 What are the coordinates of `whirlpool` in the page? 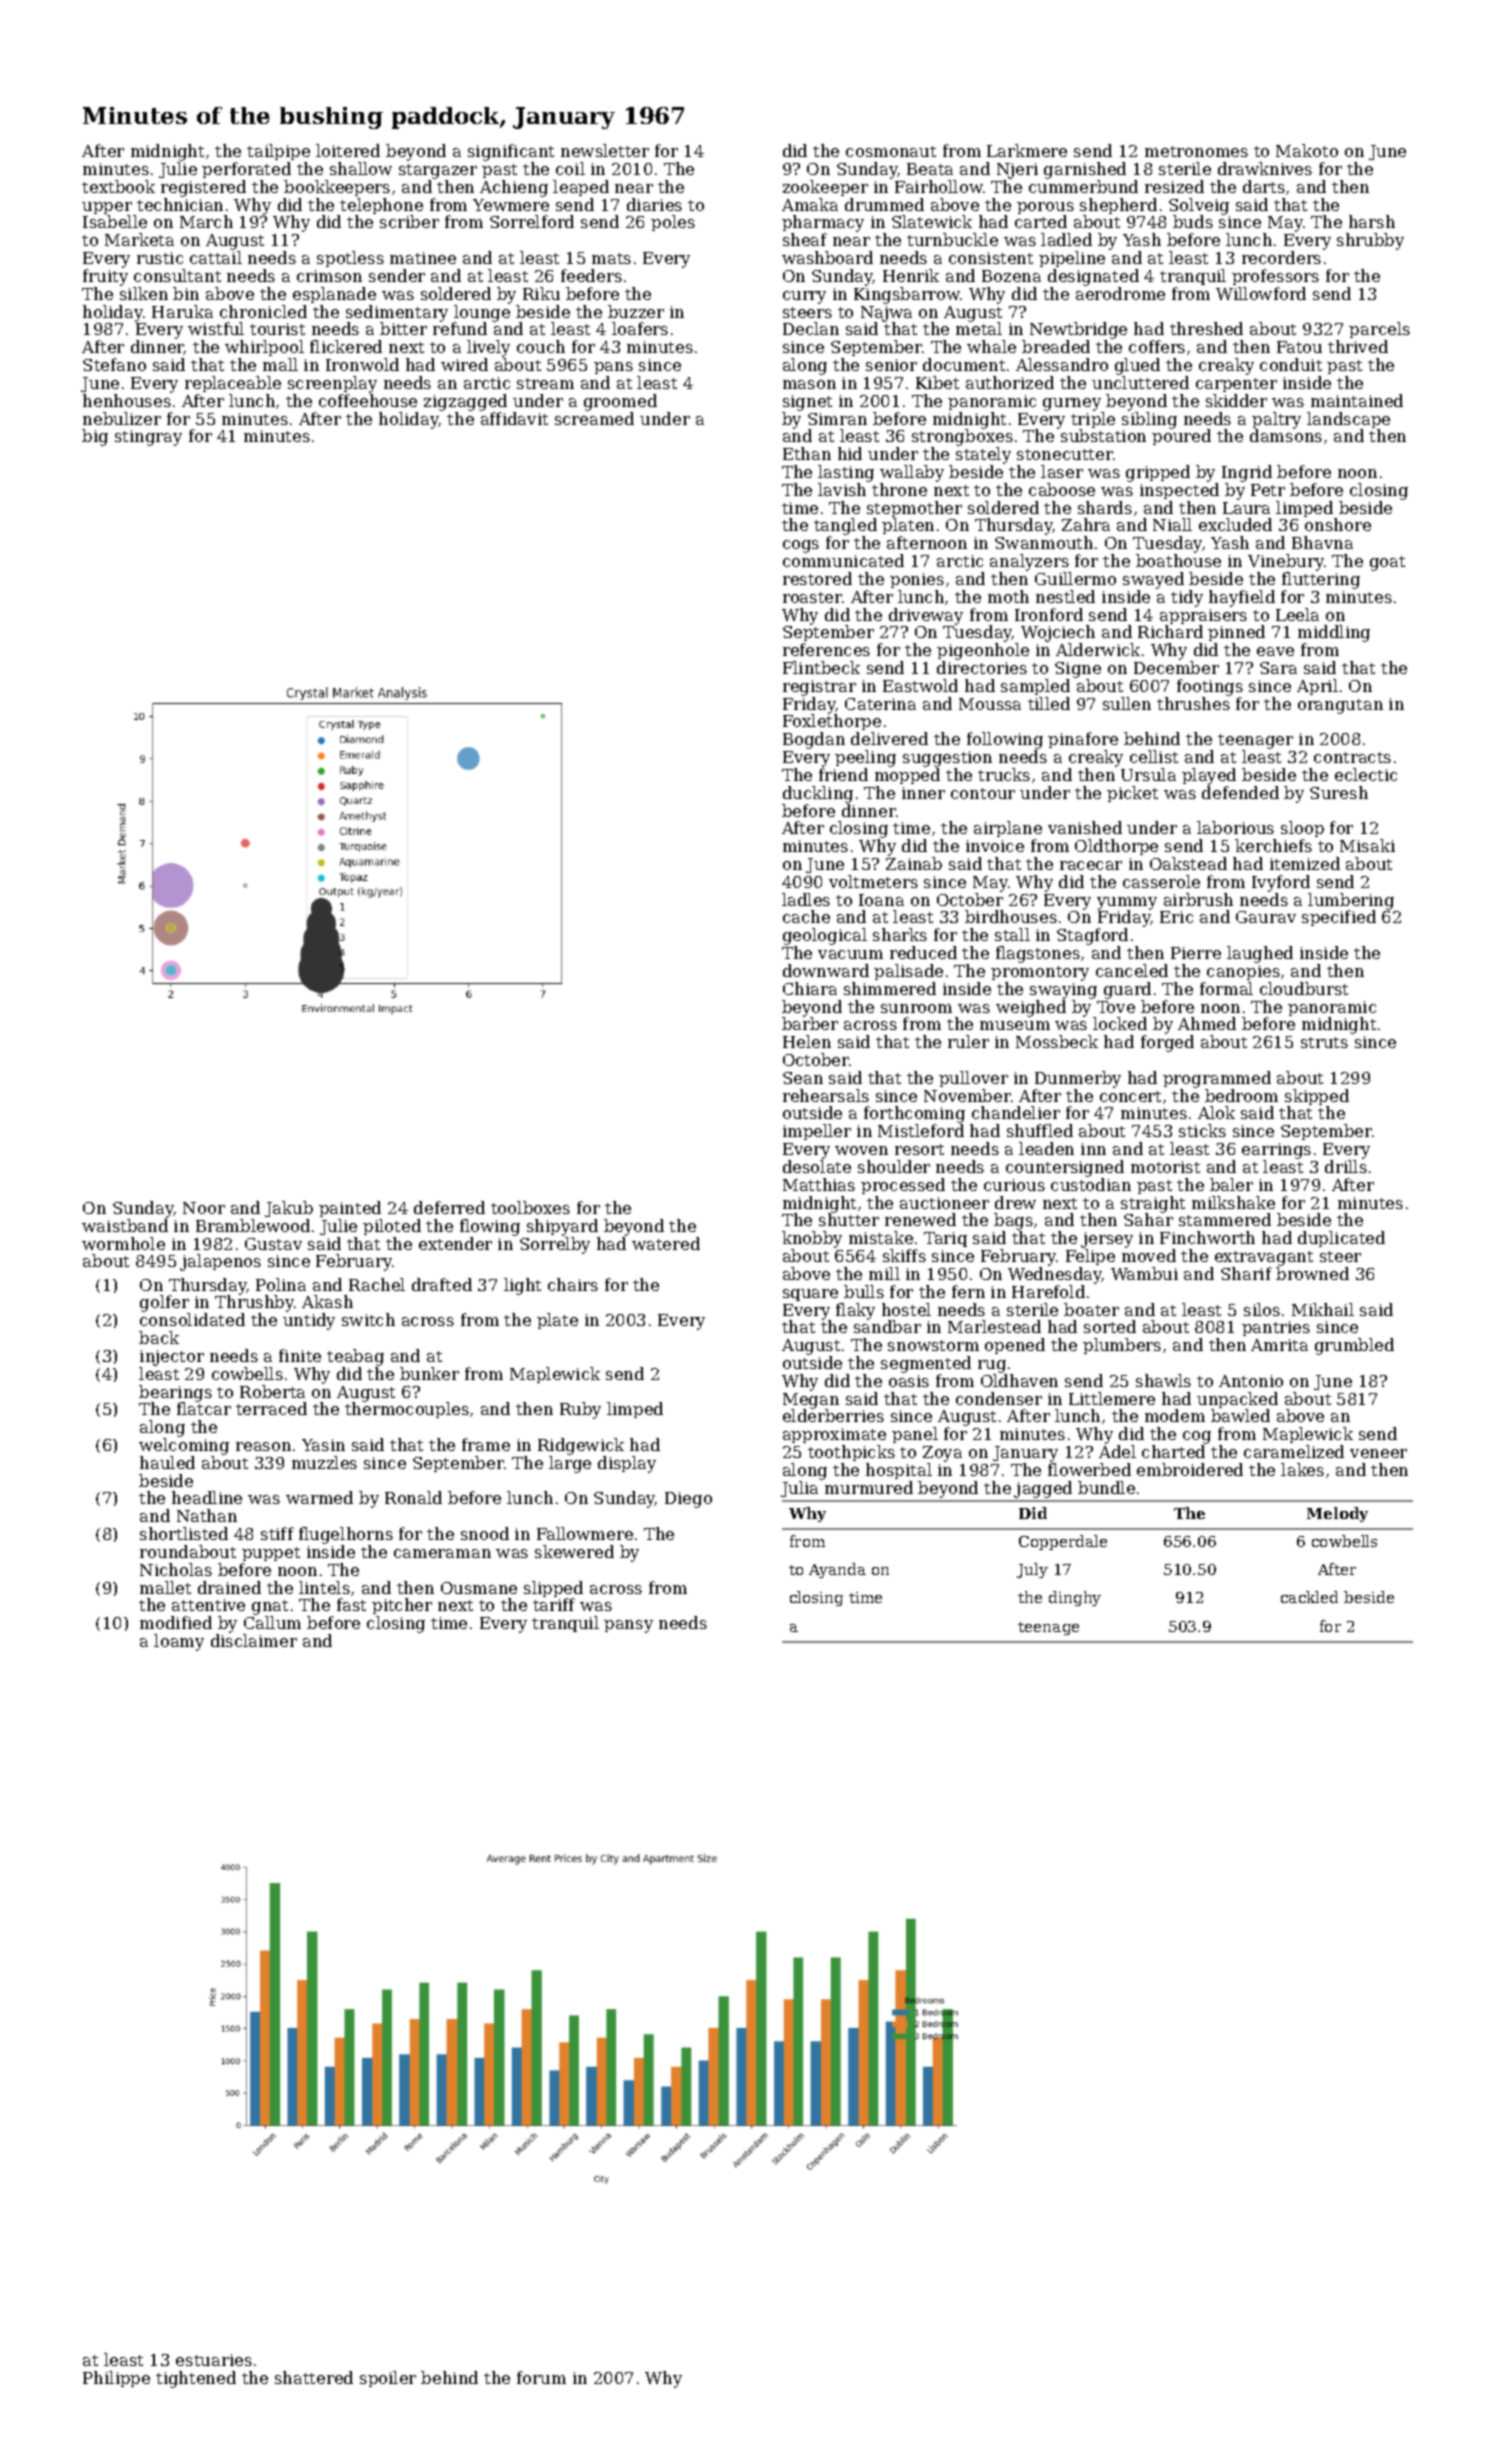 It's located at (264, 348).
